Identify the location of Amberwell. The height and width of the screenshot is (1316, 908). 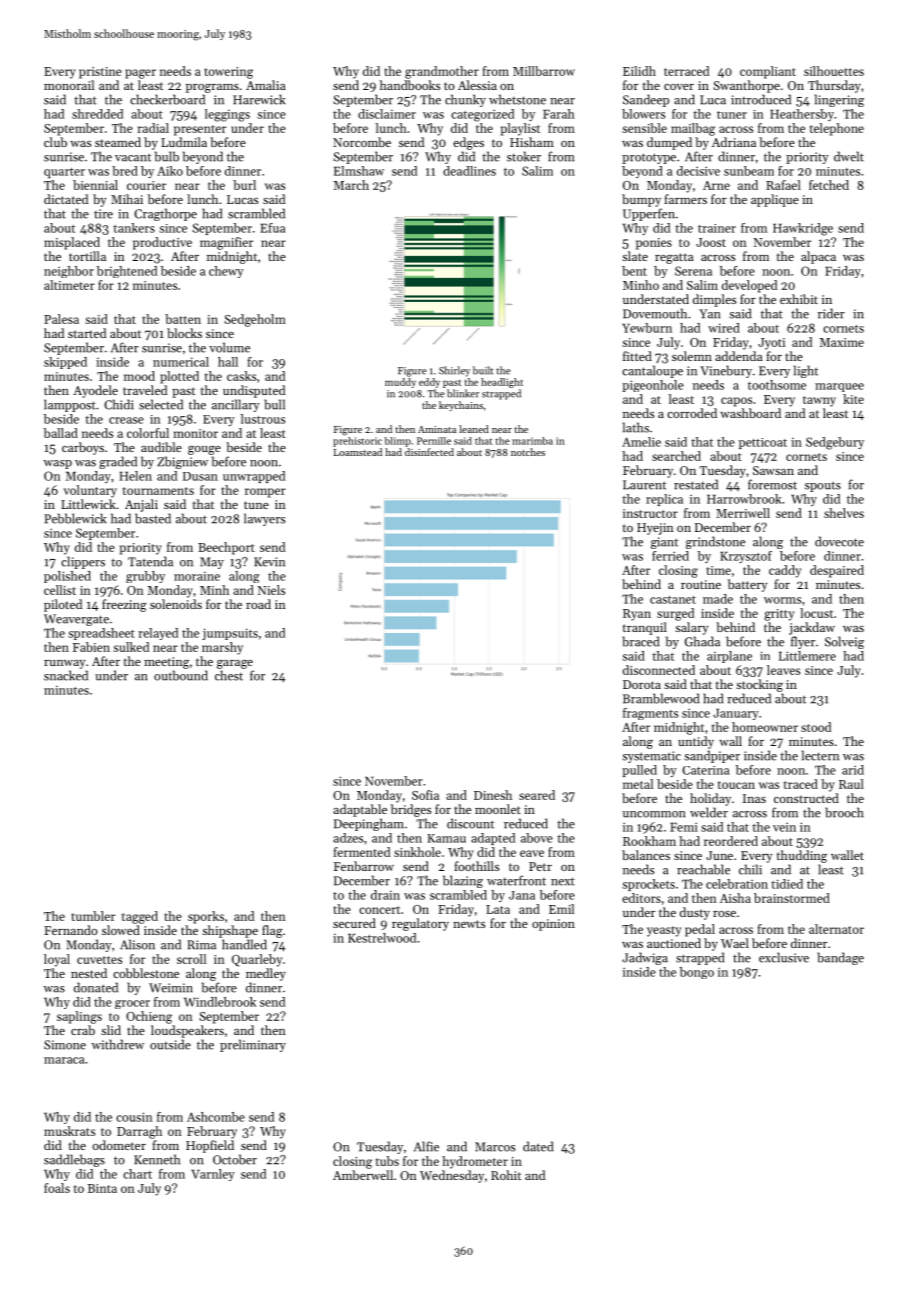
(363, 1175).
